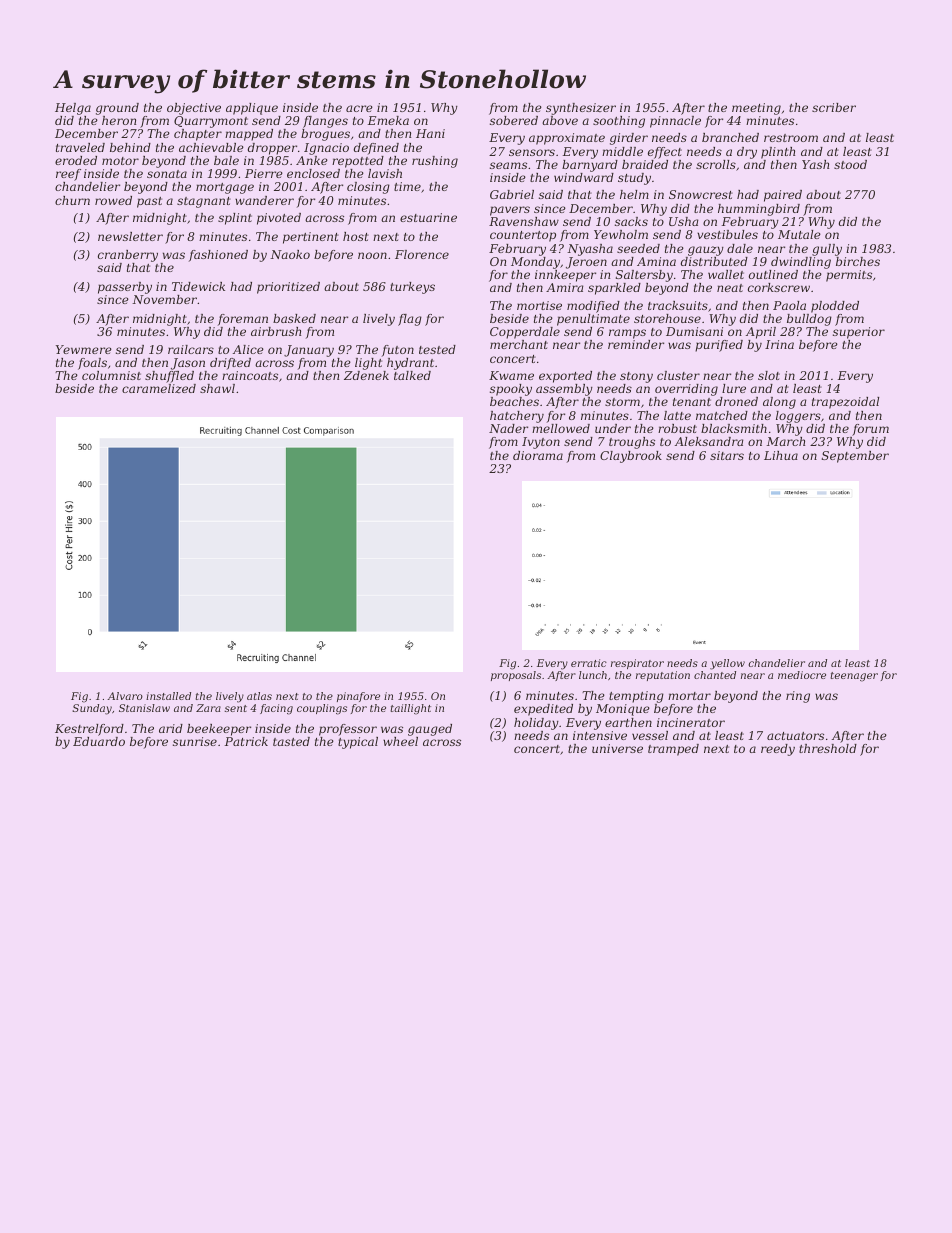  Describe the element at coordinates (73, 109) in the screenshot. I see `Helga` at that location.
